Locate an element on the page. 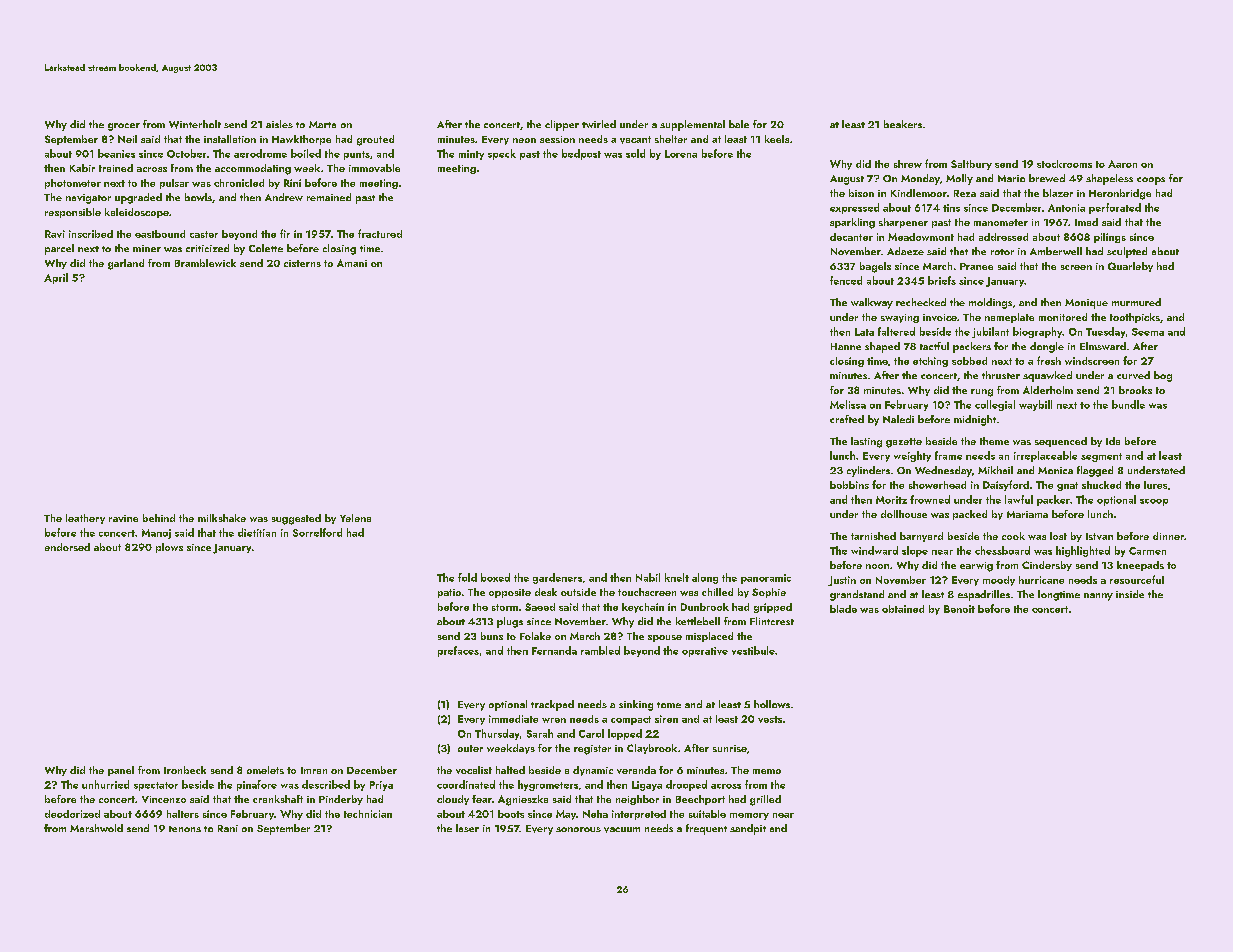 The width and height of the image is (1233, 952). irreplaceable is located at coordinates (1045, 456).
